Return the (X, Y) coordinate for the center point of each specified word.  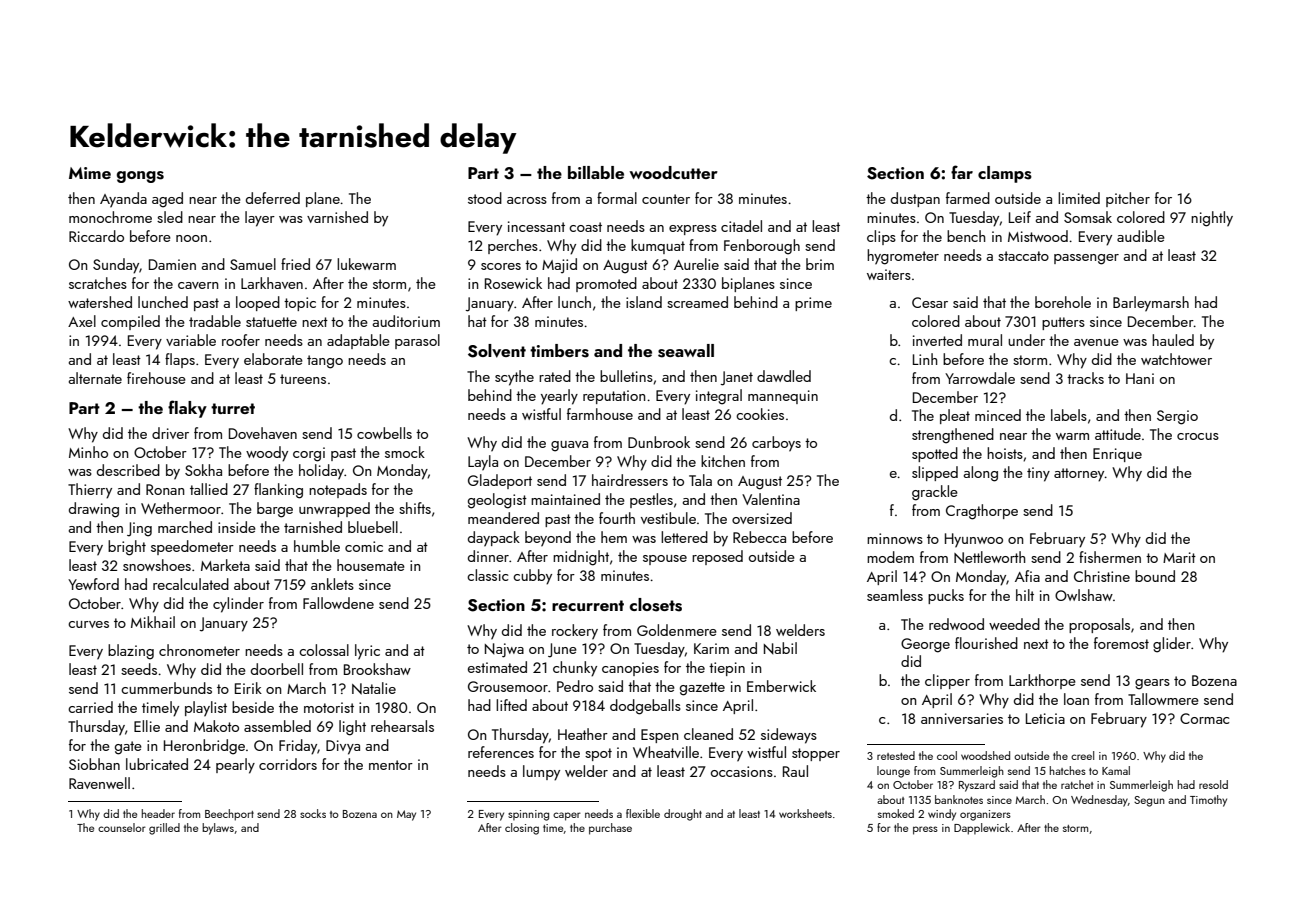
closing (522, 829)
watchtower (1176, 359)
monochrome (110, 217)
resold (1213, 784)
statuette (271, 322)
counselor (122, 827)
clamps (1005, 174)
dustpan (915, 199)
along (980, 474)
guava (569, 446)
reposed (717, 557)
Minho (88, 452)
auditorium (406, 321)
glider (1172, 645)
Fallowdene (338, 603)
